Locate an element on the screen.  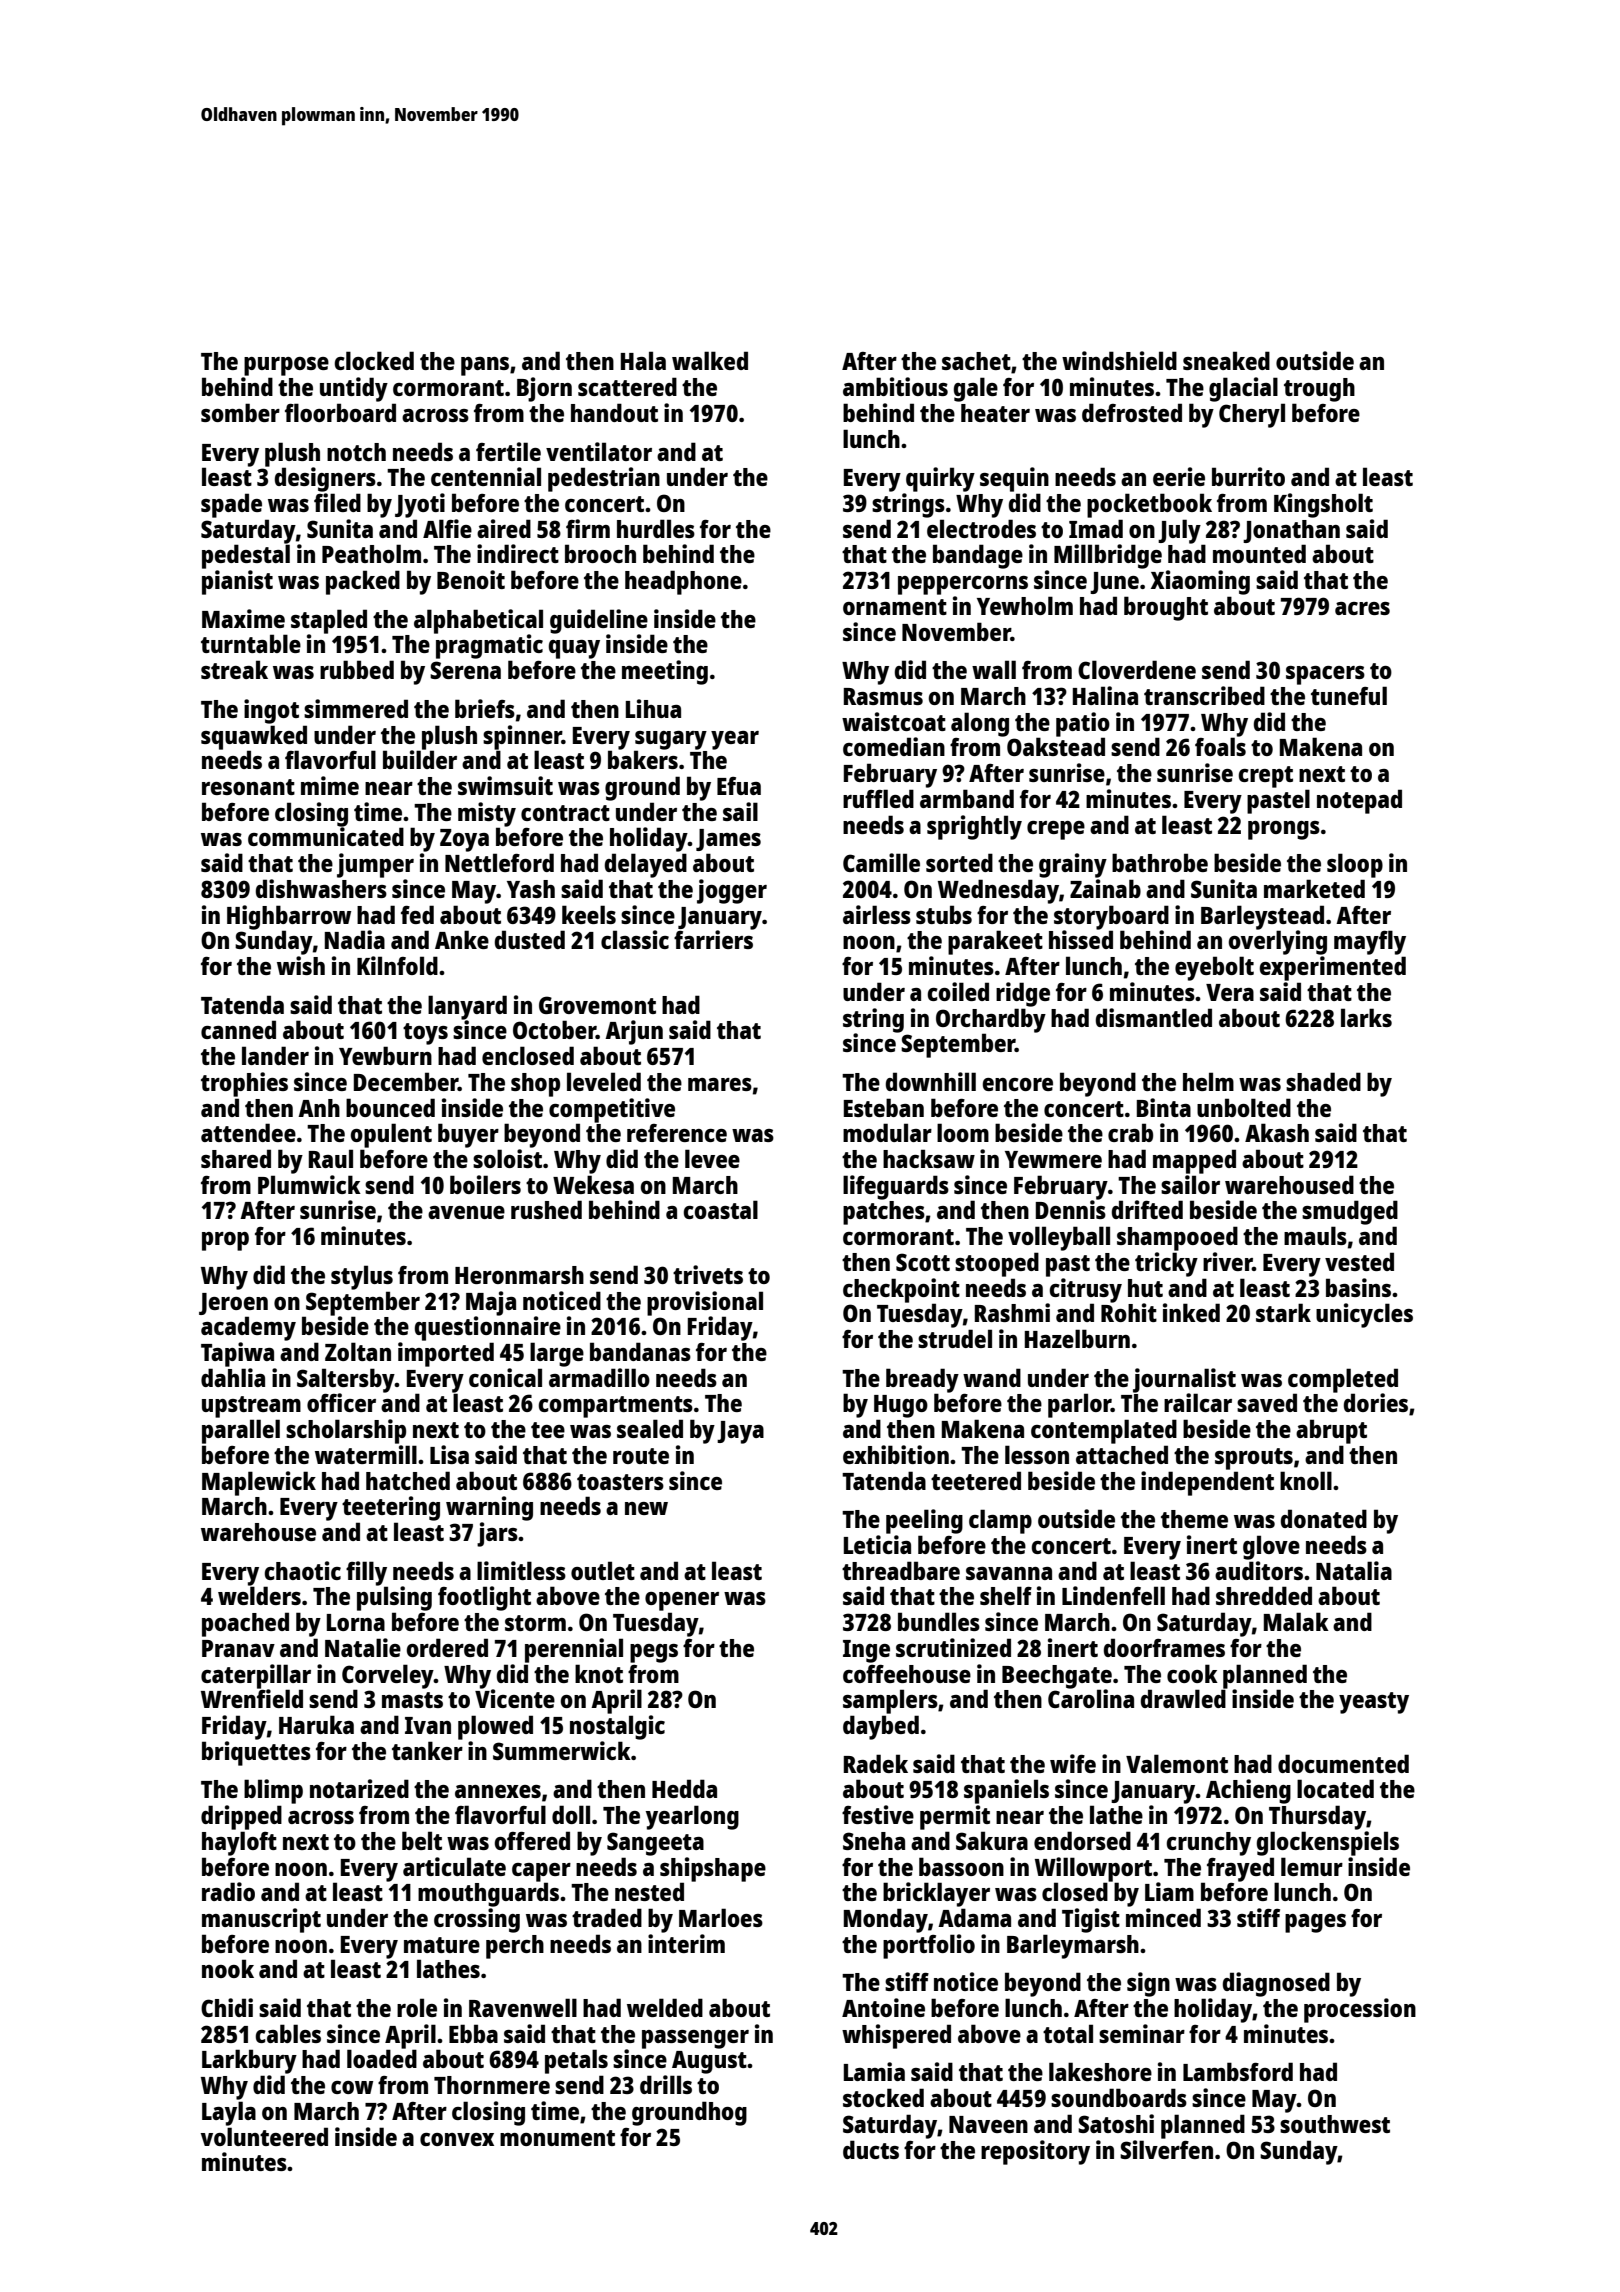
trough is located at coordinates (1319, 390).
